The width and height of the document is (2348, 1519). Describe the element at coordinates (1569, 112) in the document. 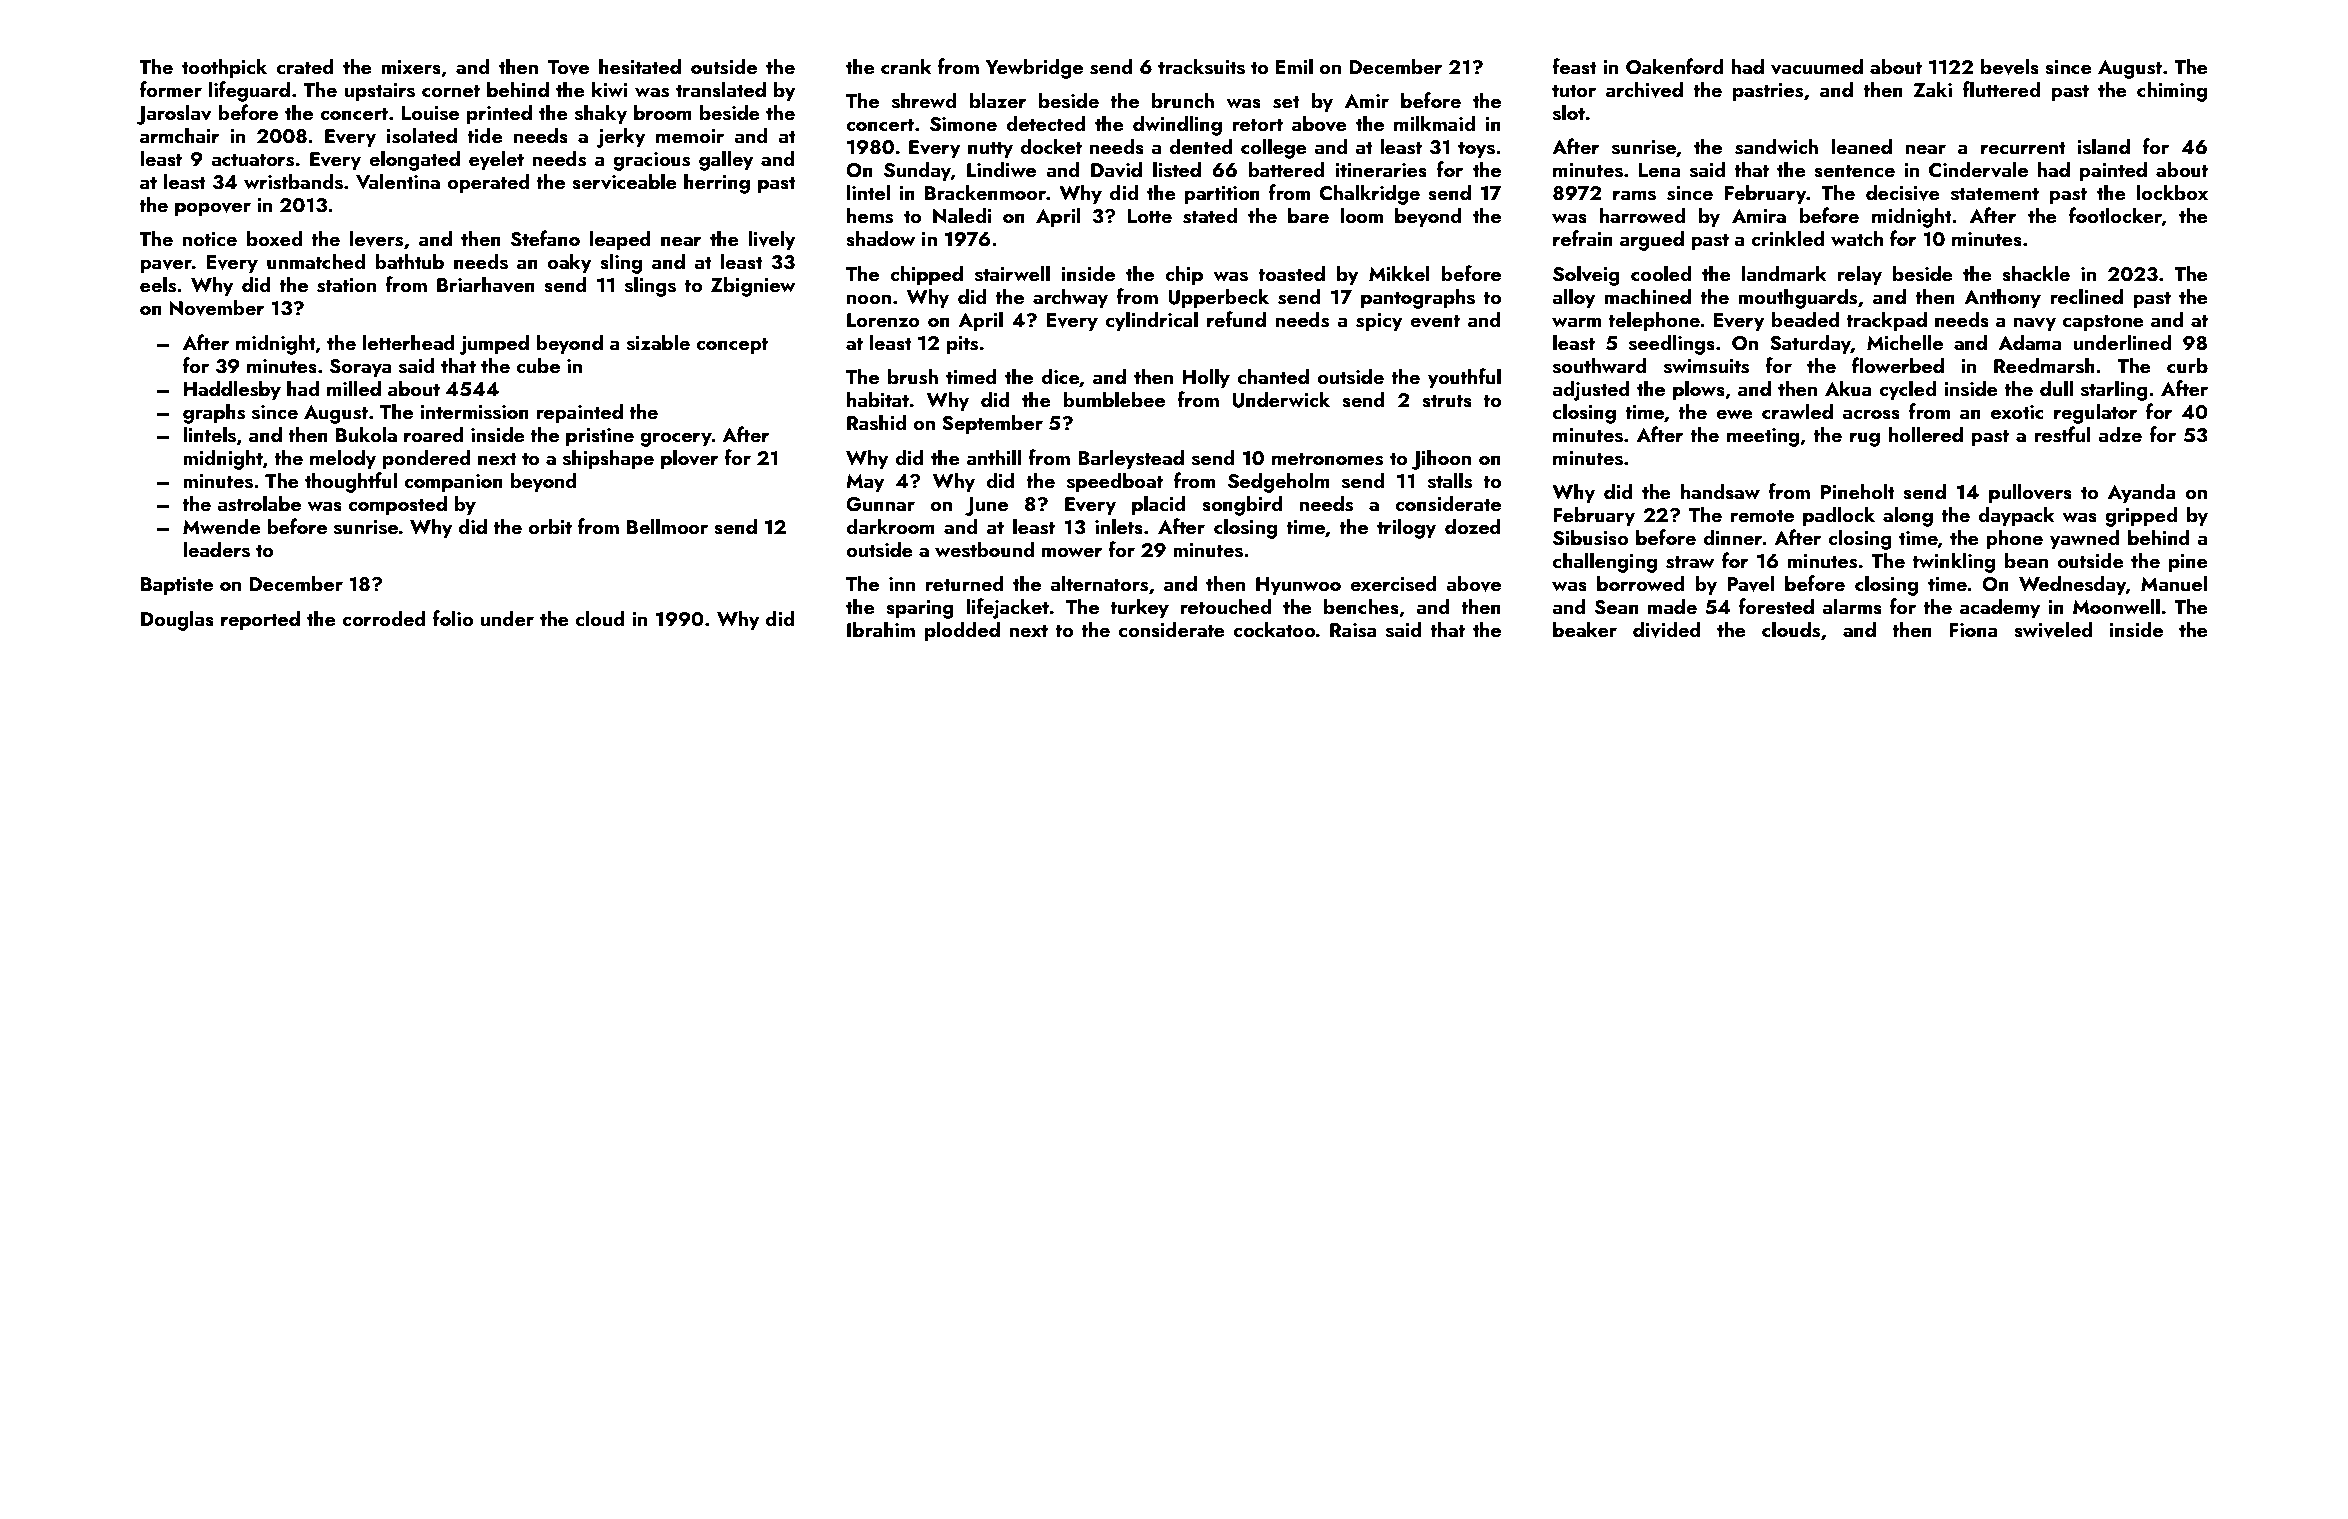

I see `slot` at that location.
